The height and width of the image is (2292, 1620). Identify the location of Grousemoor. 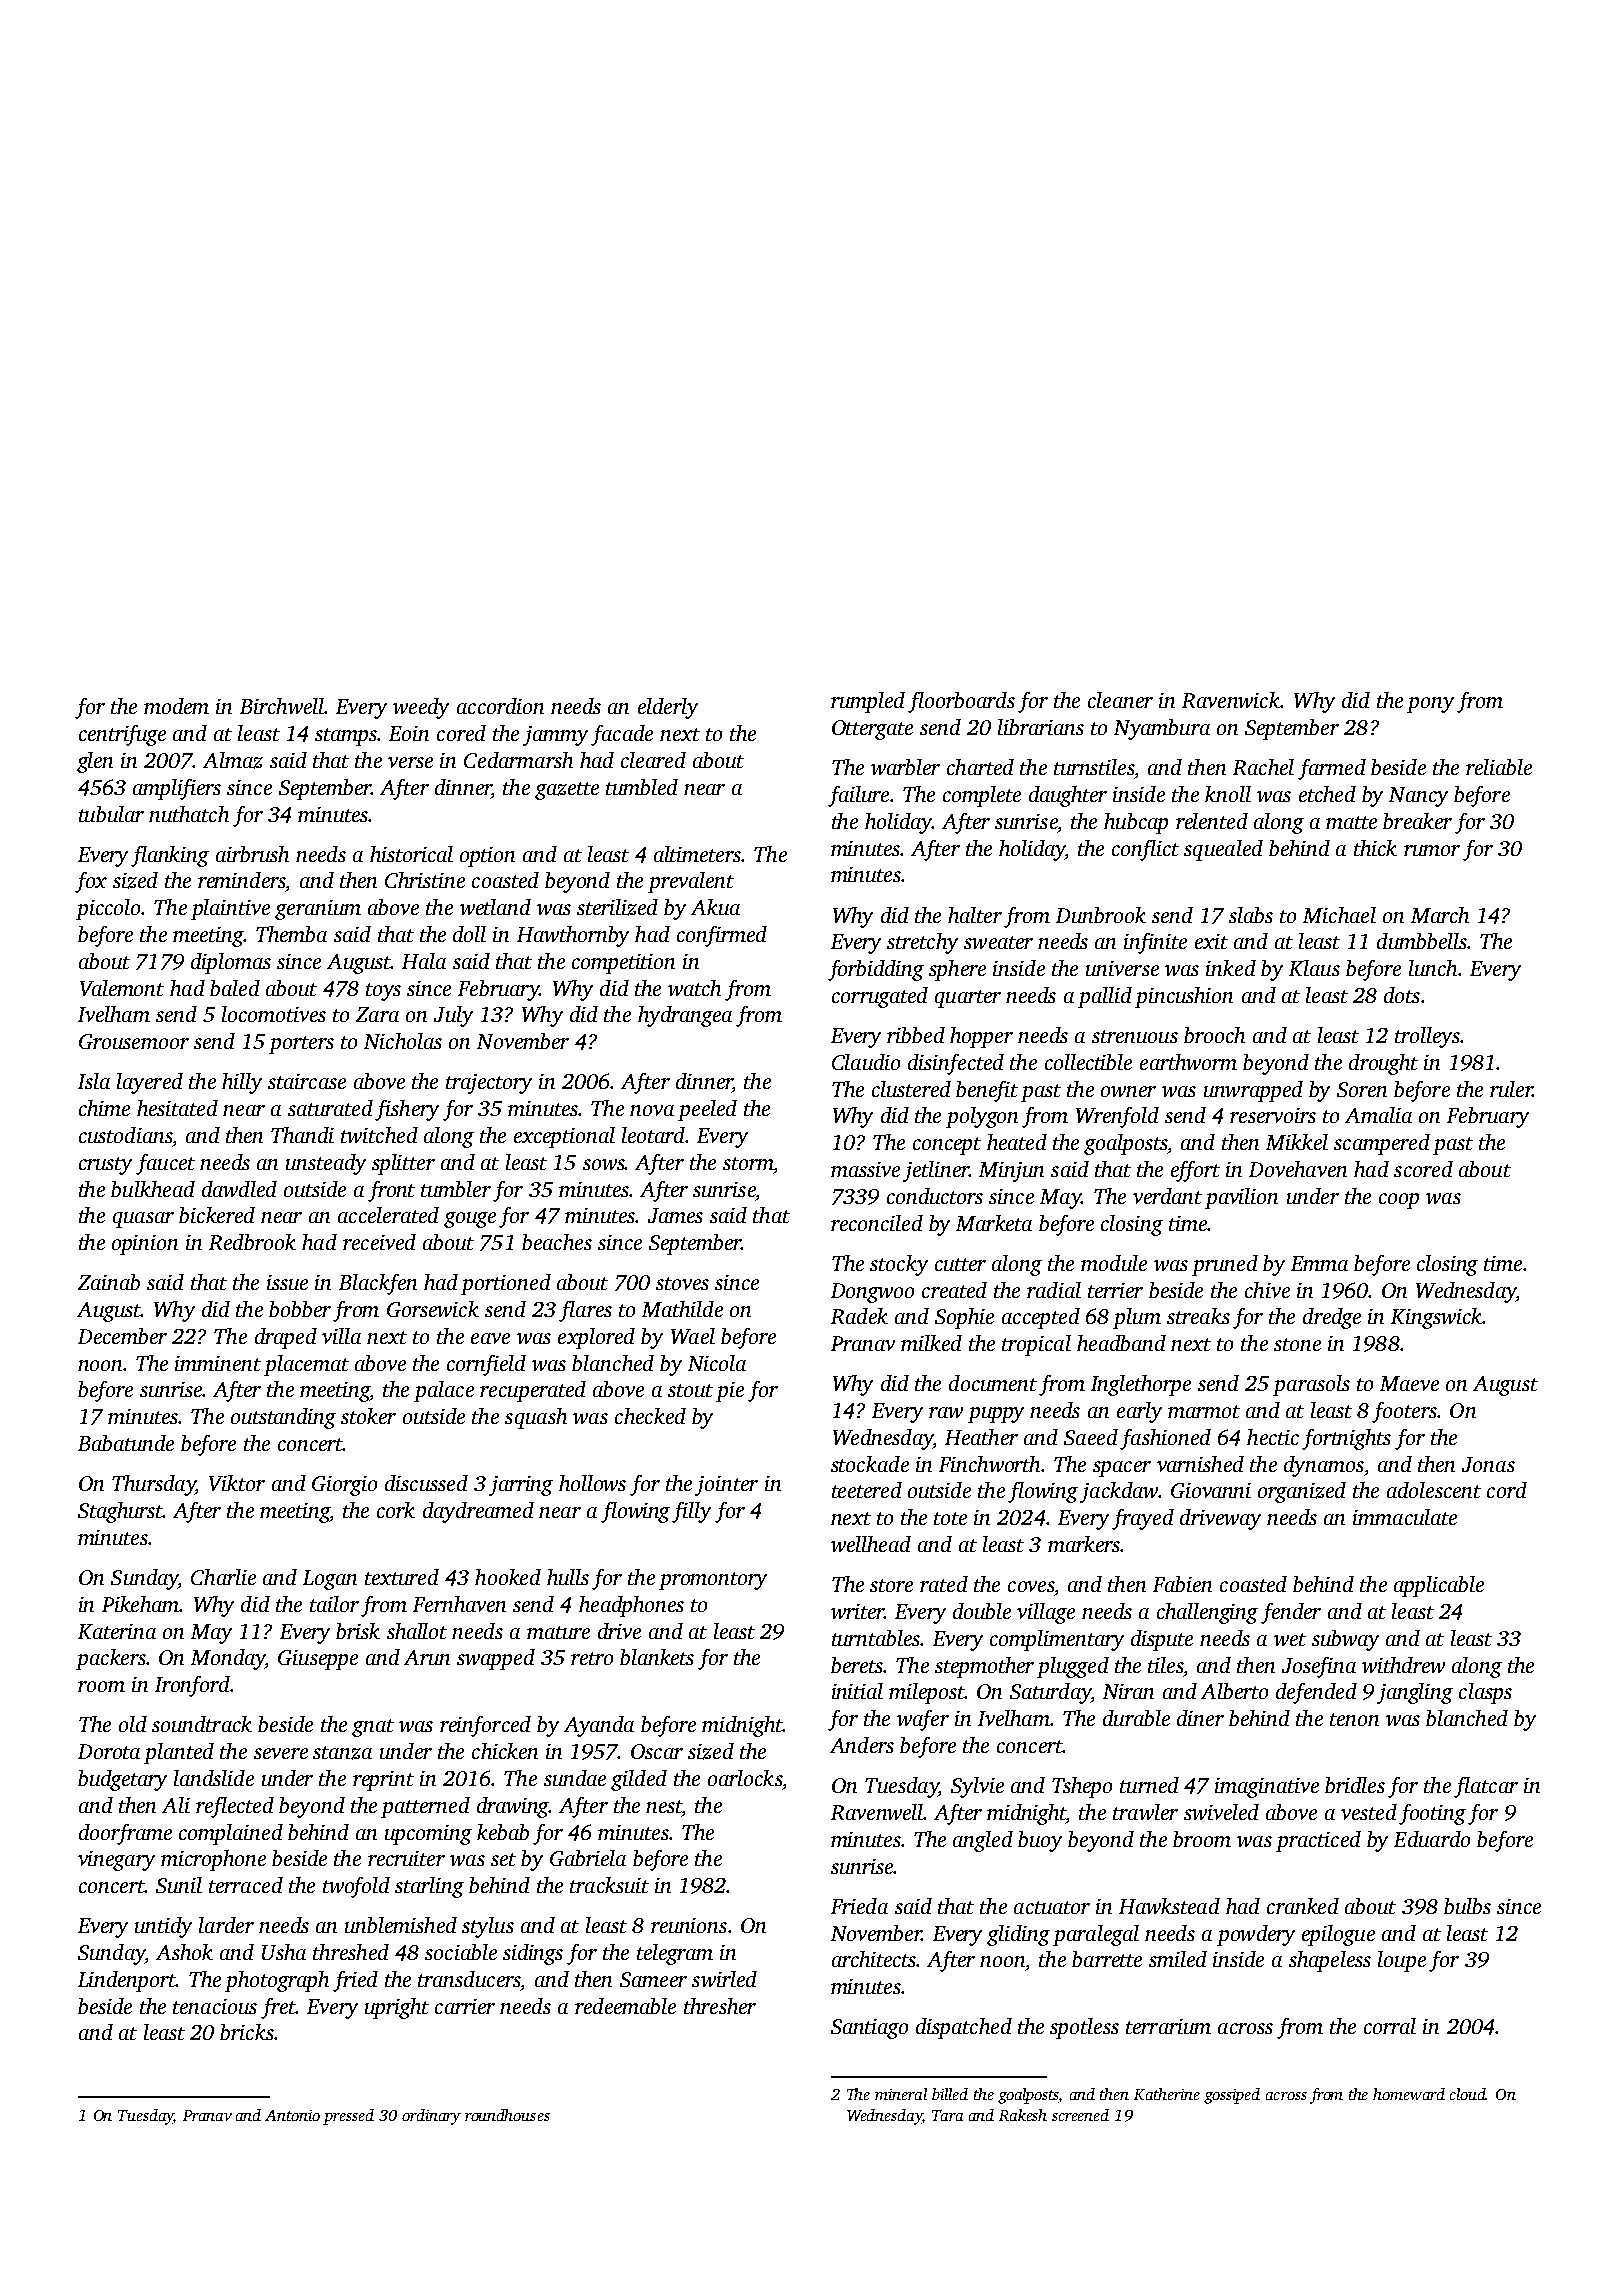
(134, 1041).
